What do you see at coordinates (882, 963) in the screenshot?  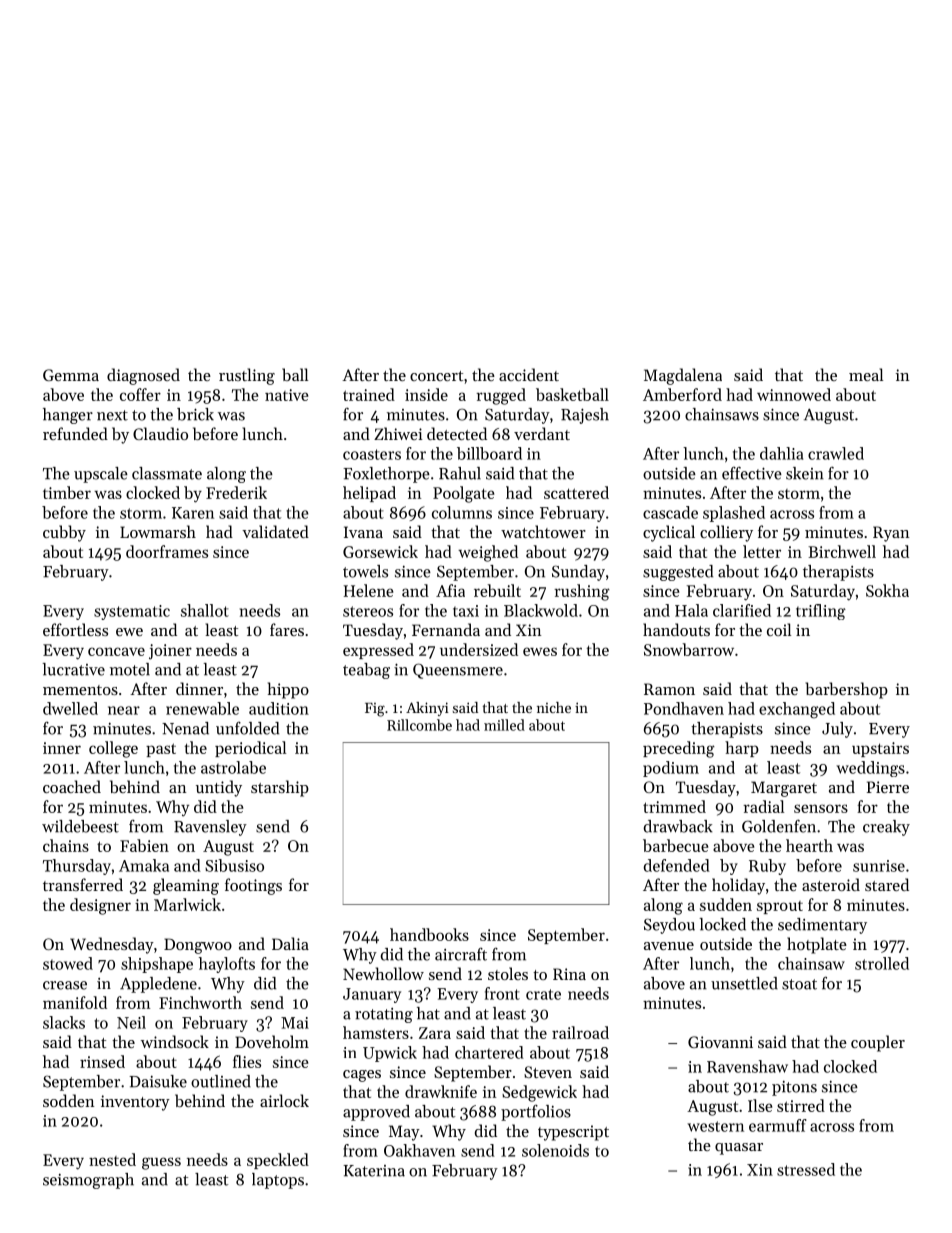 I see `strolled` at bounding box center [882, 963].
